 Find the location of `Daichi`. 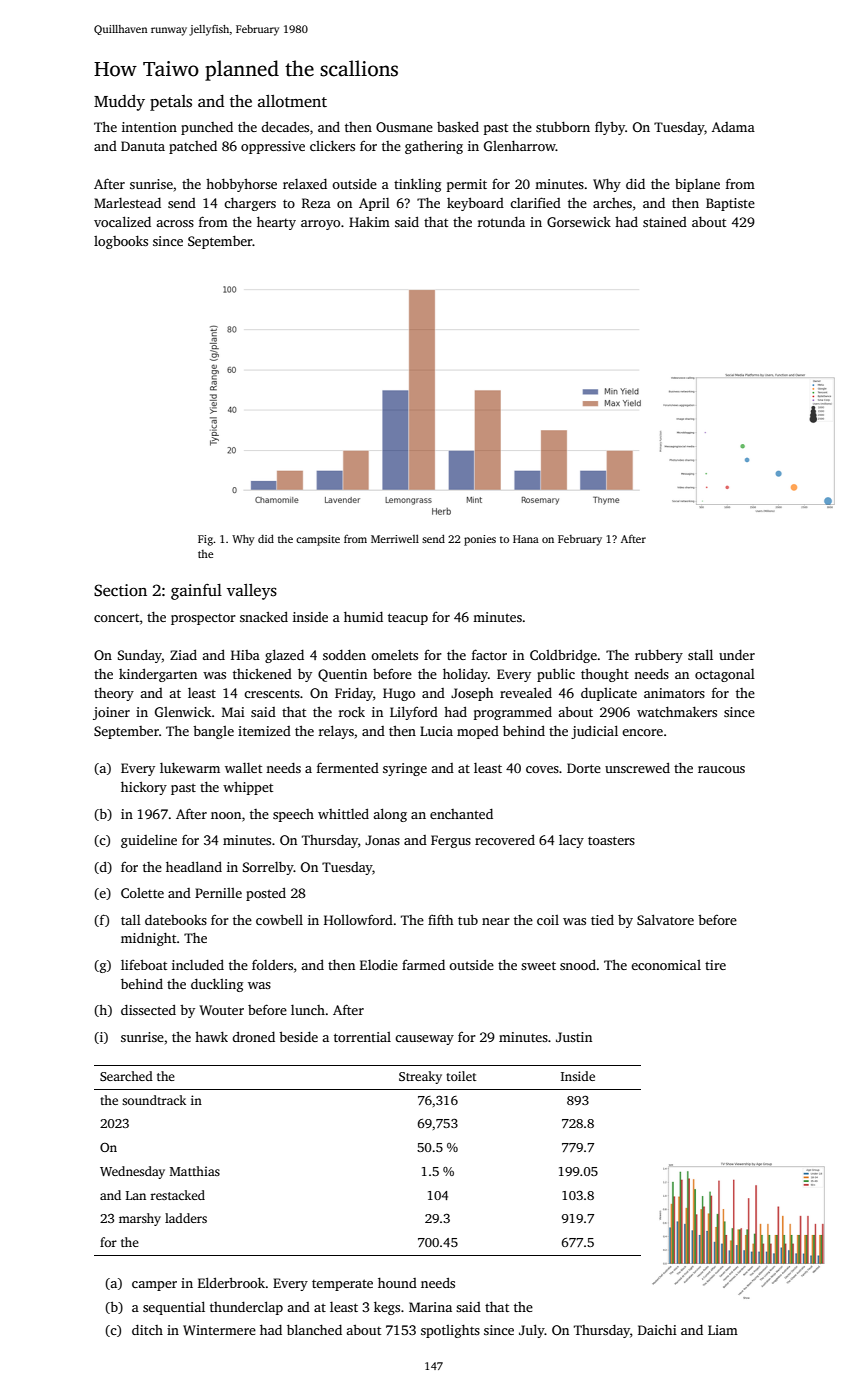

Daichi is located at coordinates (657, 1330).
